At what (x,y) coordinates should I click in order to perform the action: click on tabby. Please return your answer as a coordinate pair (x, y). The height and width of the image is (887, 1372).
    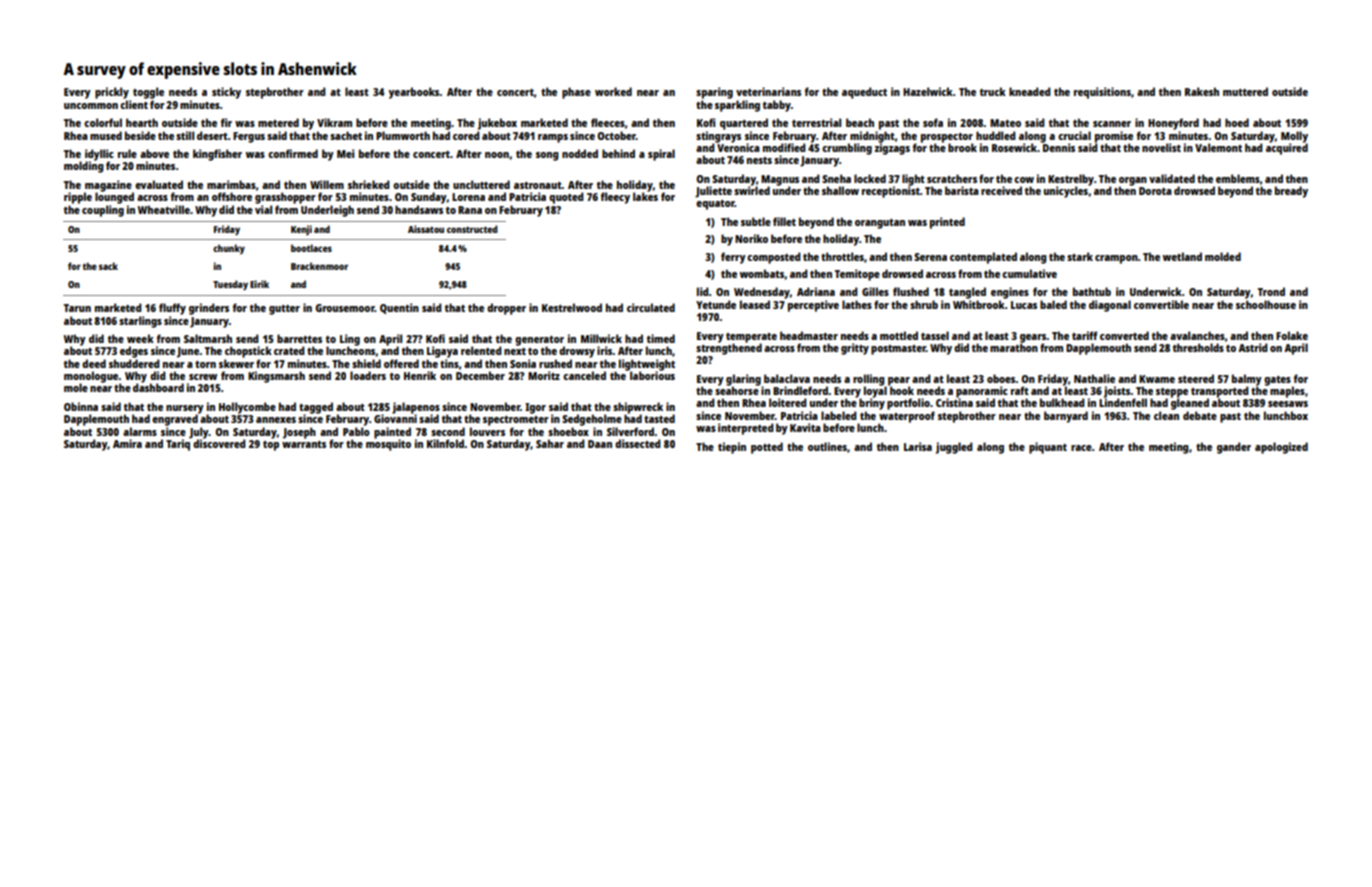
    Looking at the image, I should click on (777, 106).
